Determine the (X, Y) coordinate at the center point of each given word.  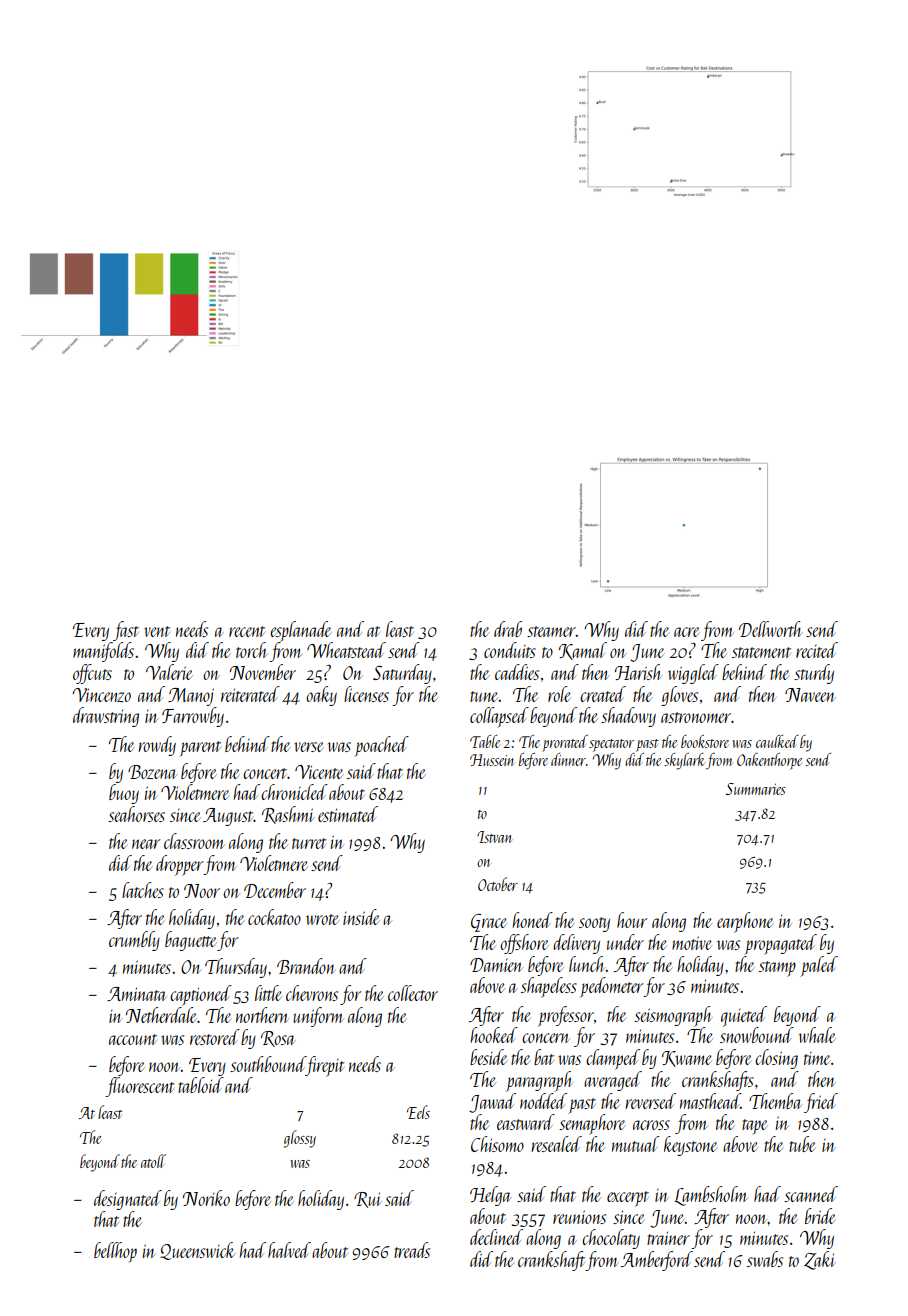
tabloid (201, 1085)
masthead (710, 1101)
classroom (194, 841)
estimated (348, 814)
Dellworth (771, 629)
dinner (568, 759)
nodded (543, 1101)
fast (126, 631)
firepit (325, 1066)
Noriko (206, 1198)
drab (508, 629)
